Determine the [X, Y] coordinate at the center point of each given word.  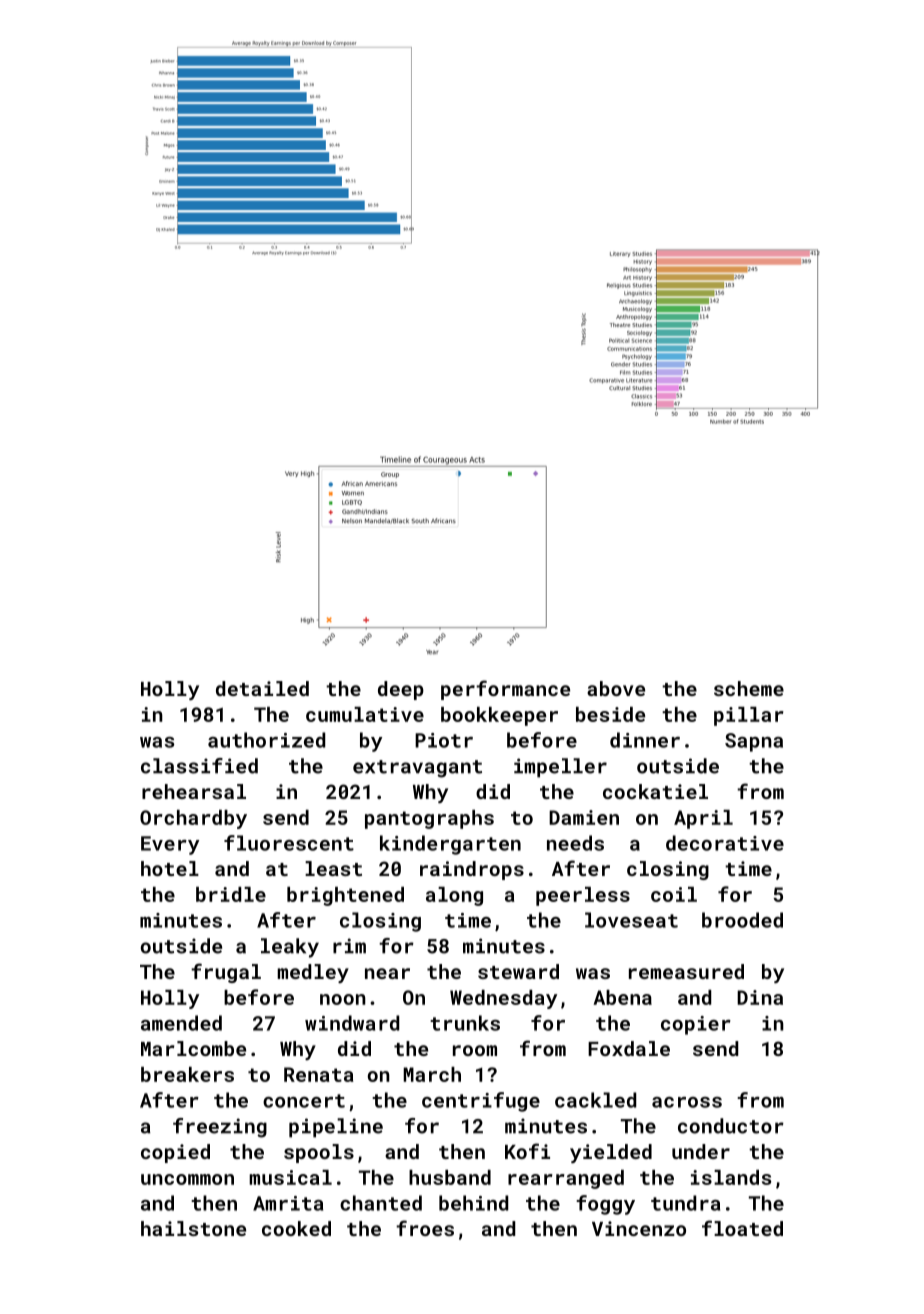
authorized [266, 740]
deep [401, 690]
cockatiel [655, 791]
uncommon [187, 1179]
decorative [725, 843]
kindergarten [450, 845]
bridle [231, 894]
